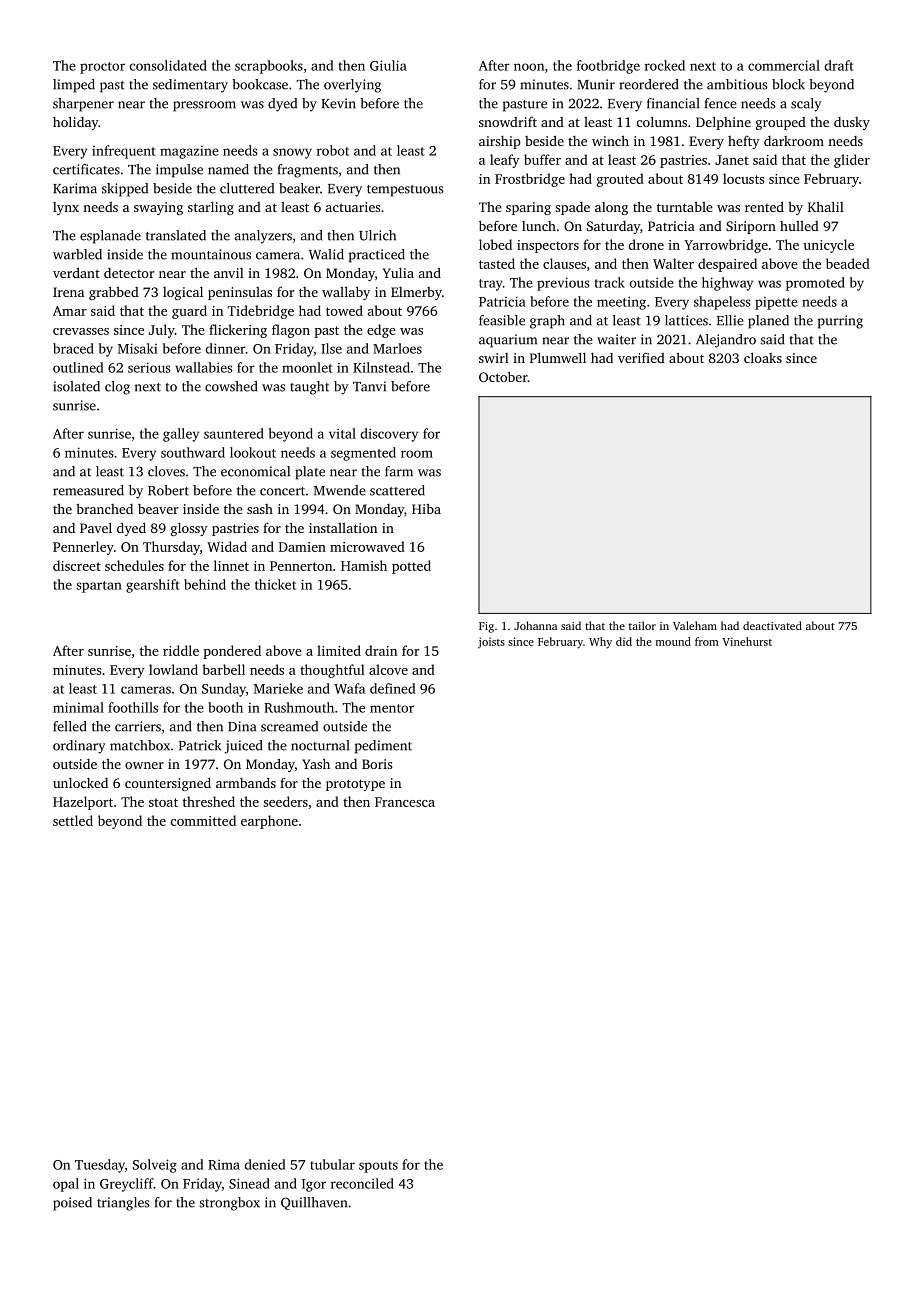  I want to click on reconciled, so click(362, 1183).
